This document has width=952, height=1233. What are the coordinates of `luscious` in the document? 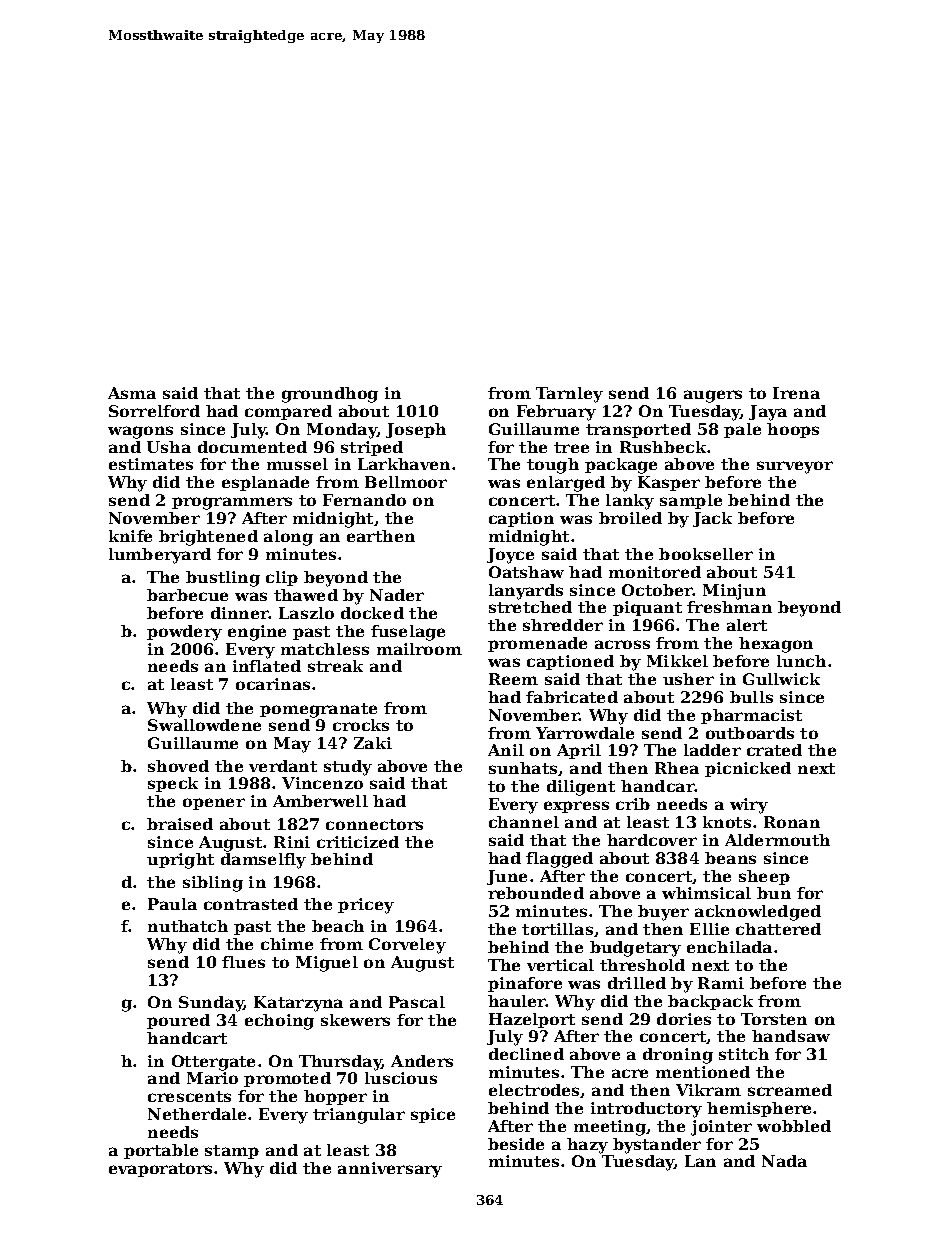 It's located at (401, 1078).
